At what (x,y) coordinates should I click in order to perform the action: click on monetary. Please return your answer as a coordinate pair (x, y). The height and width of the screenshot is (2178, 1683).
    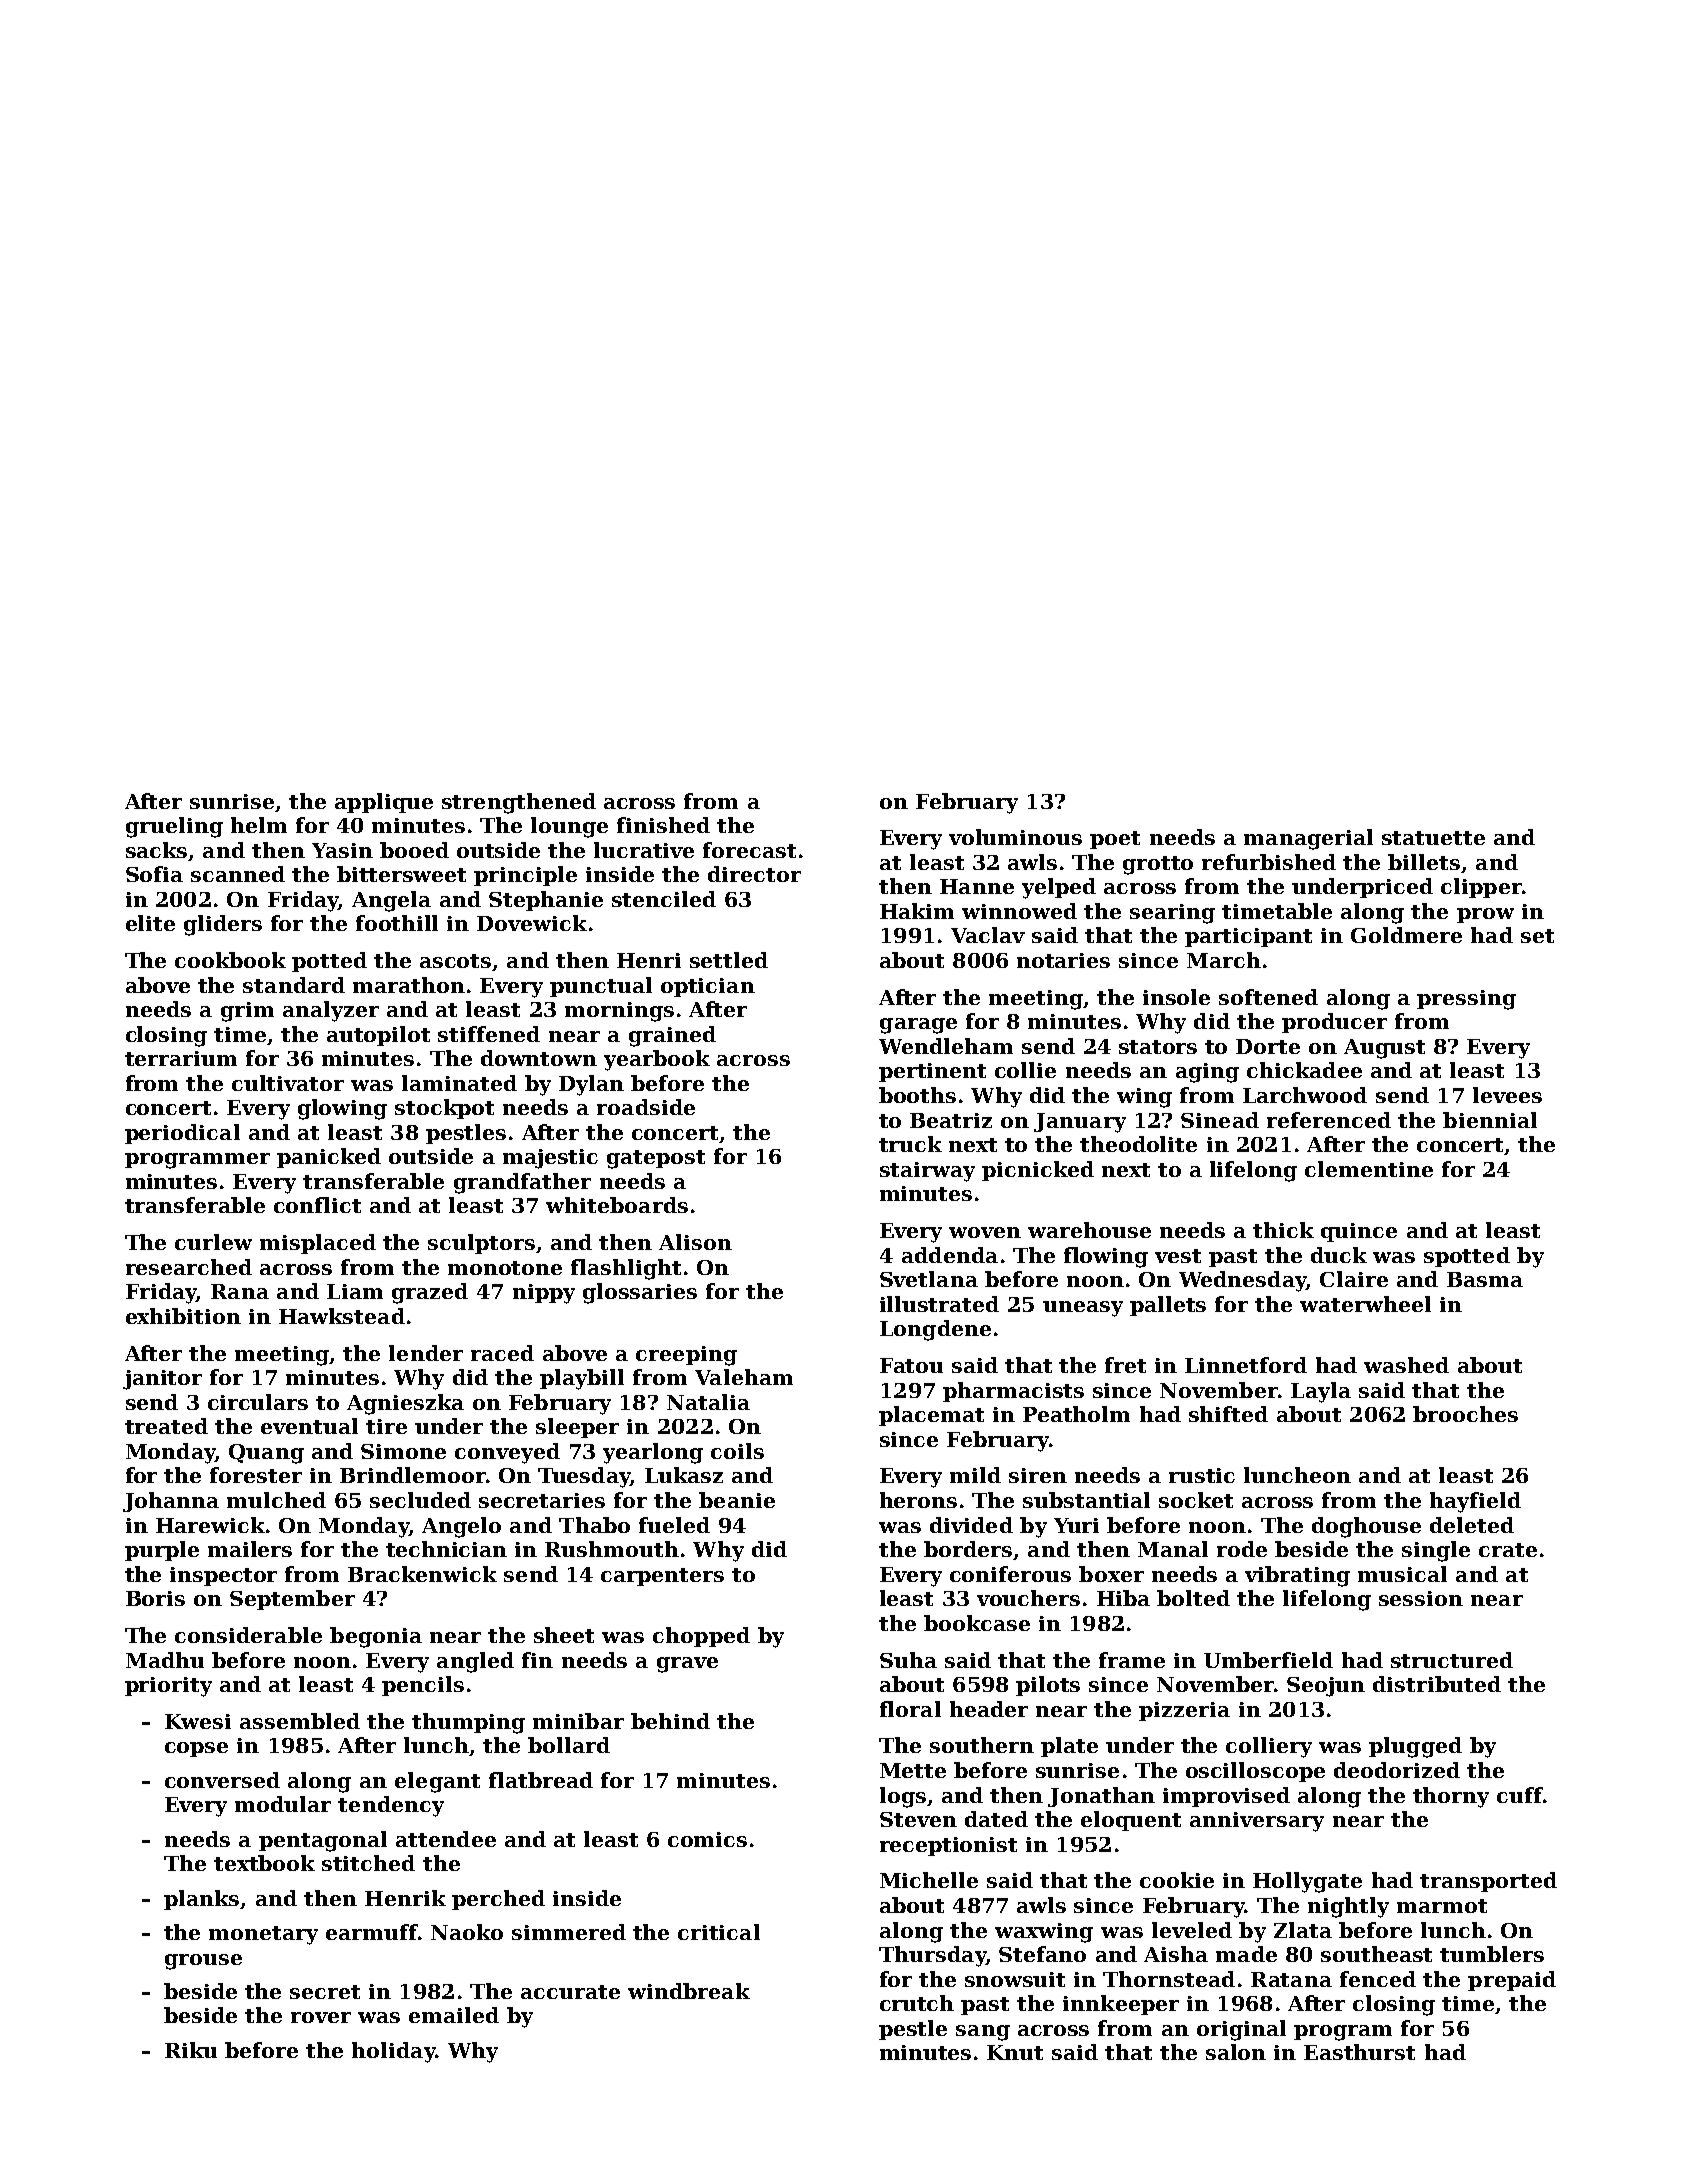
    Looking at the image, I should click on (263, 1935).
